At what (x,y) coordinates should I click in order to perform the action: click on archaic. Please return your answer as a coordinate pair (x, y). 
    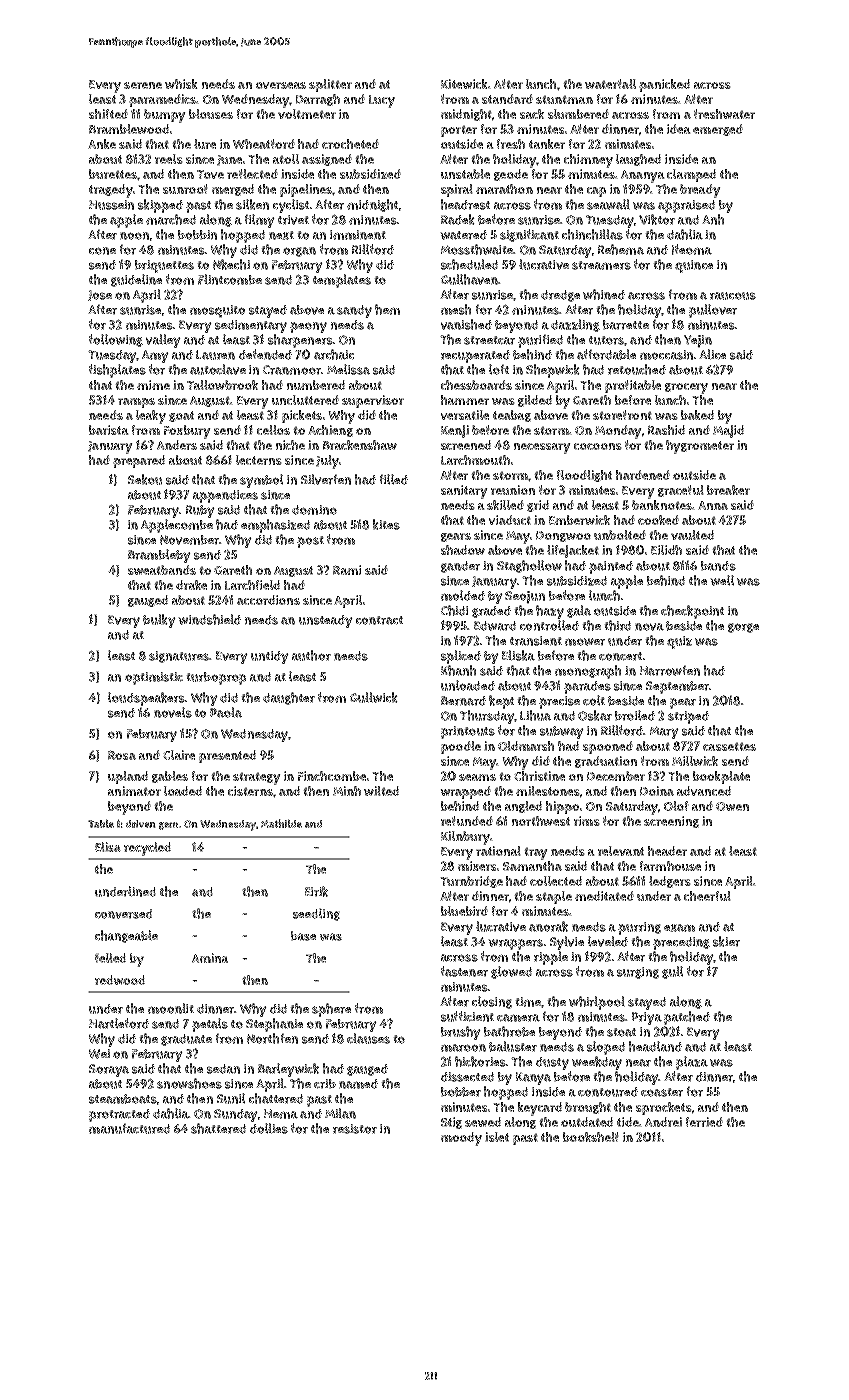
    Looking at the image, I should click on (334, 354).
